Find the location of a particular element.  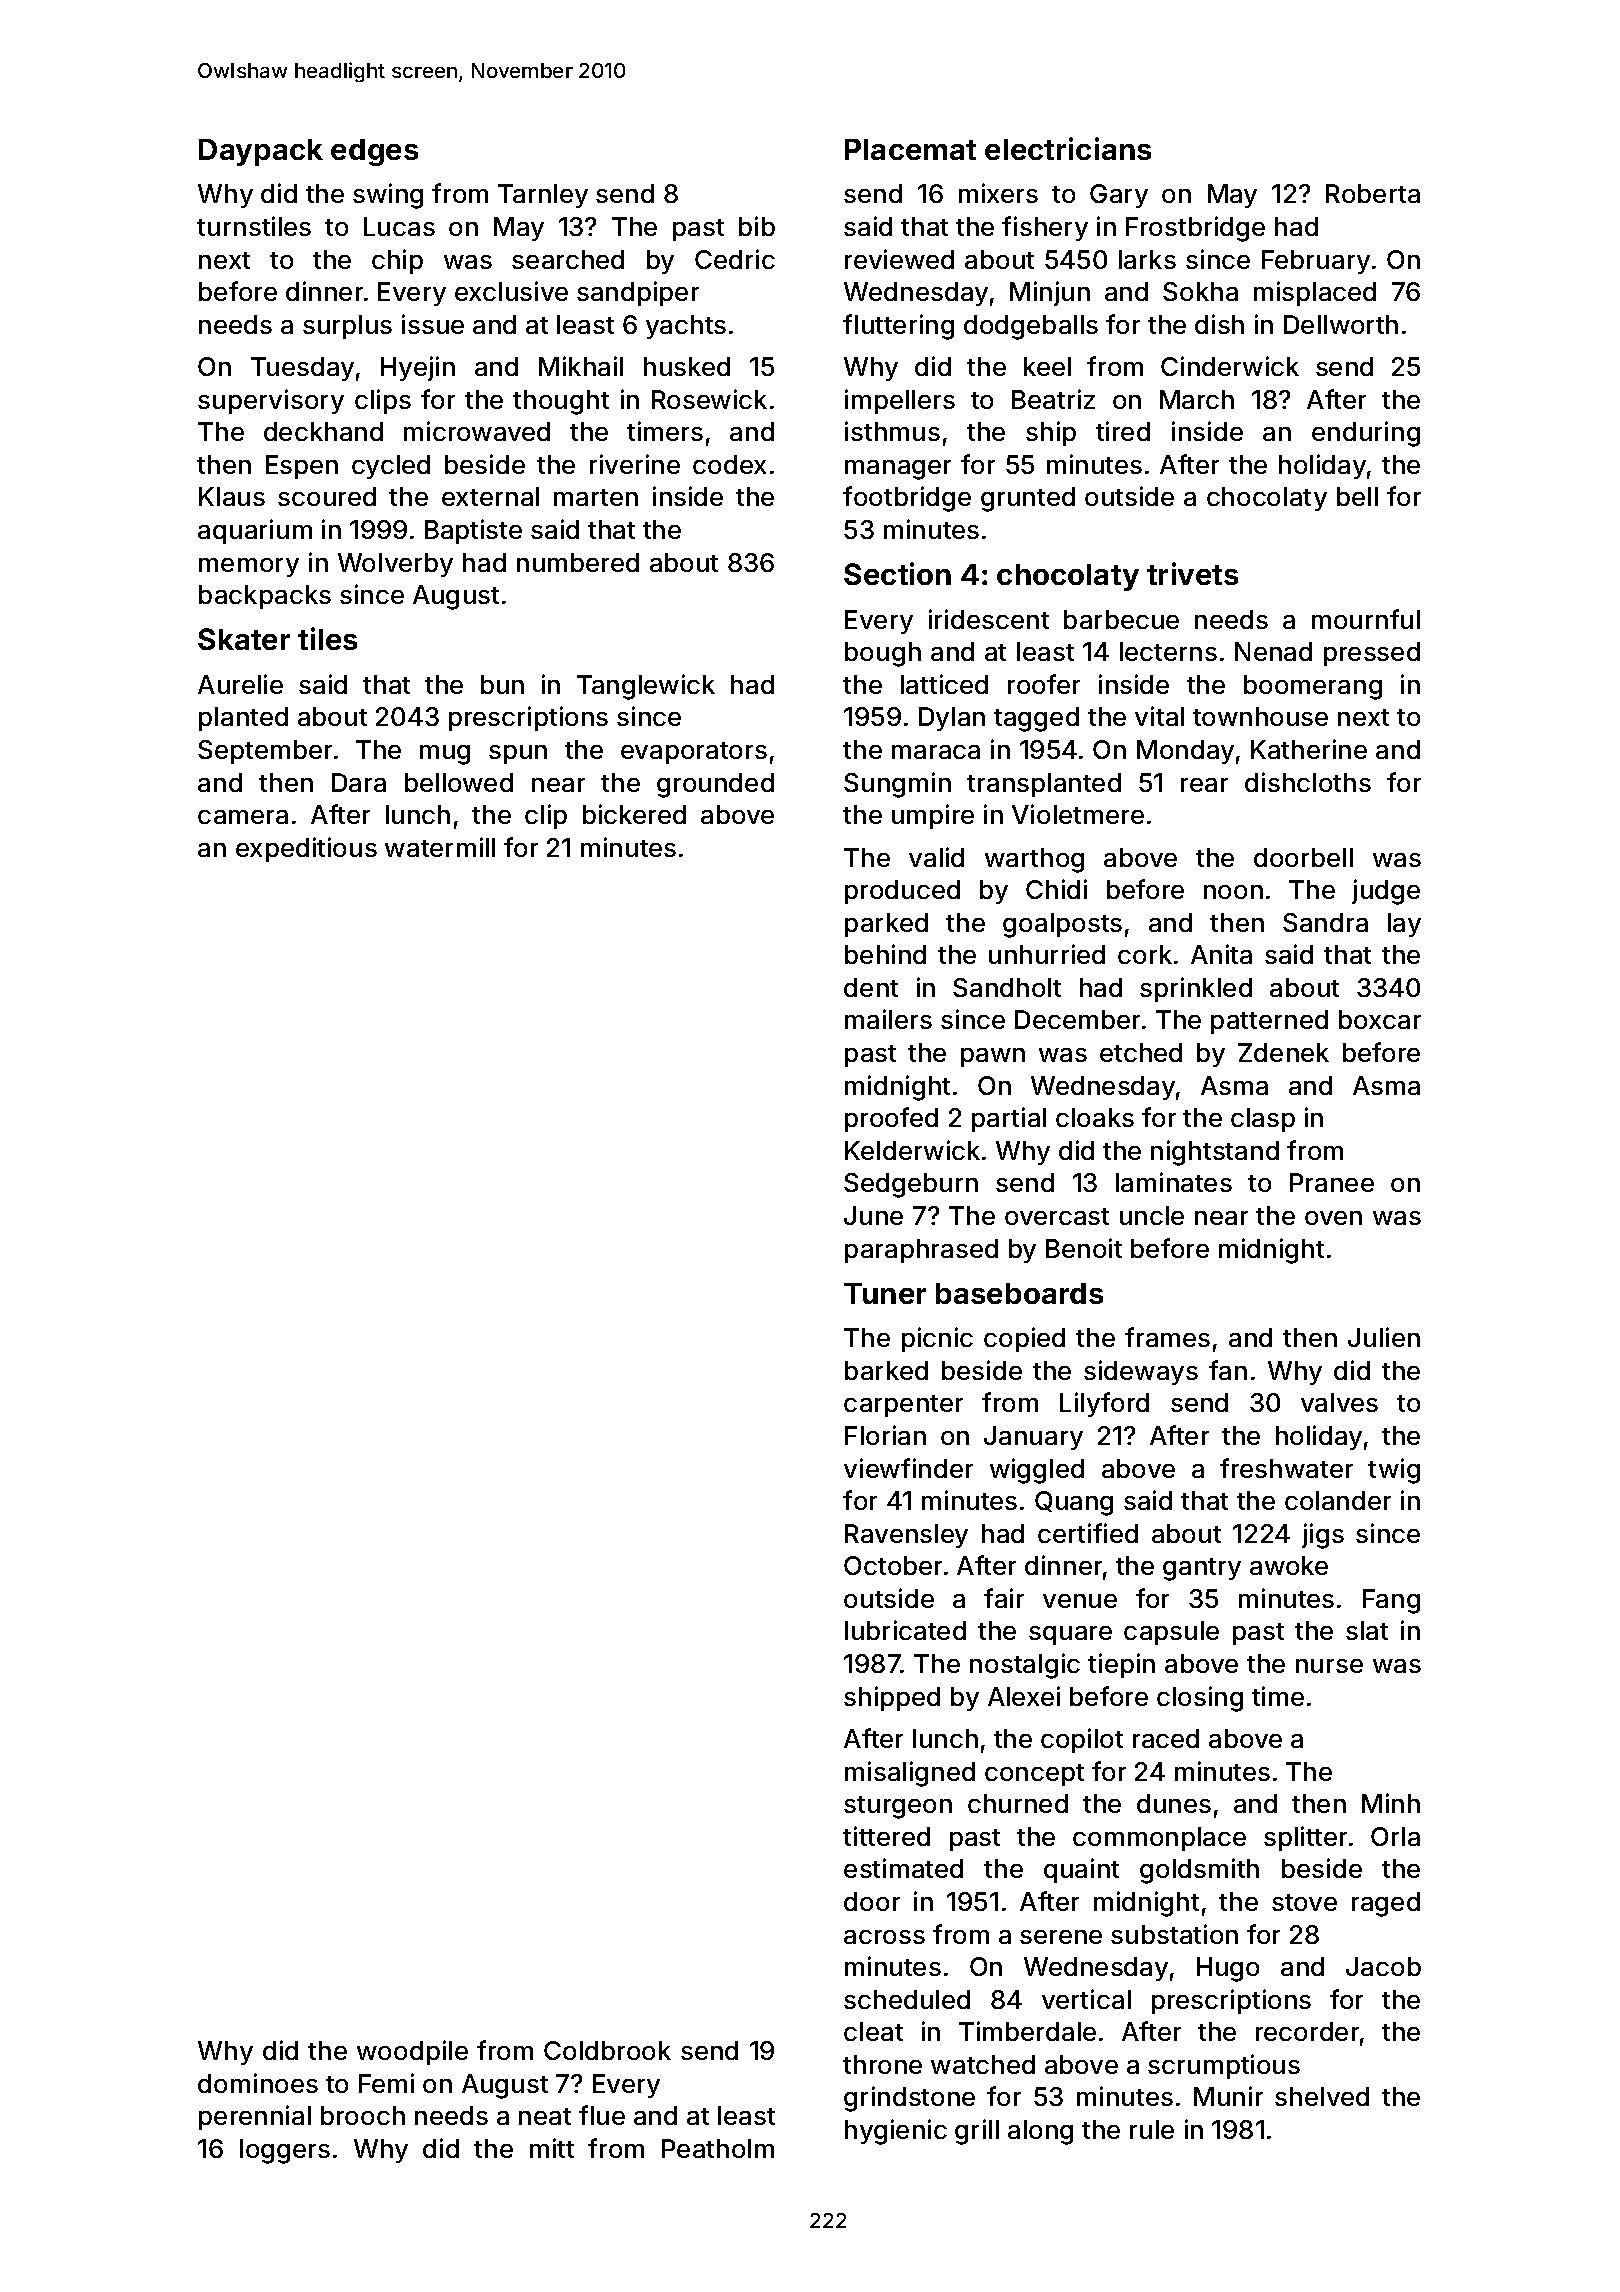

Tuner is located at coordinates (885, 1293).
